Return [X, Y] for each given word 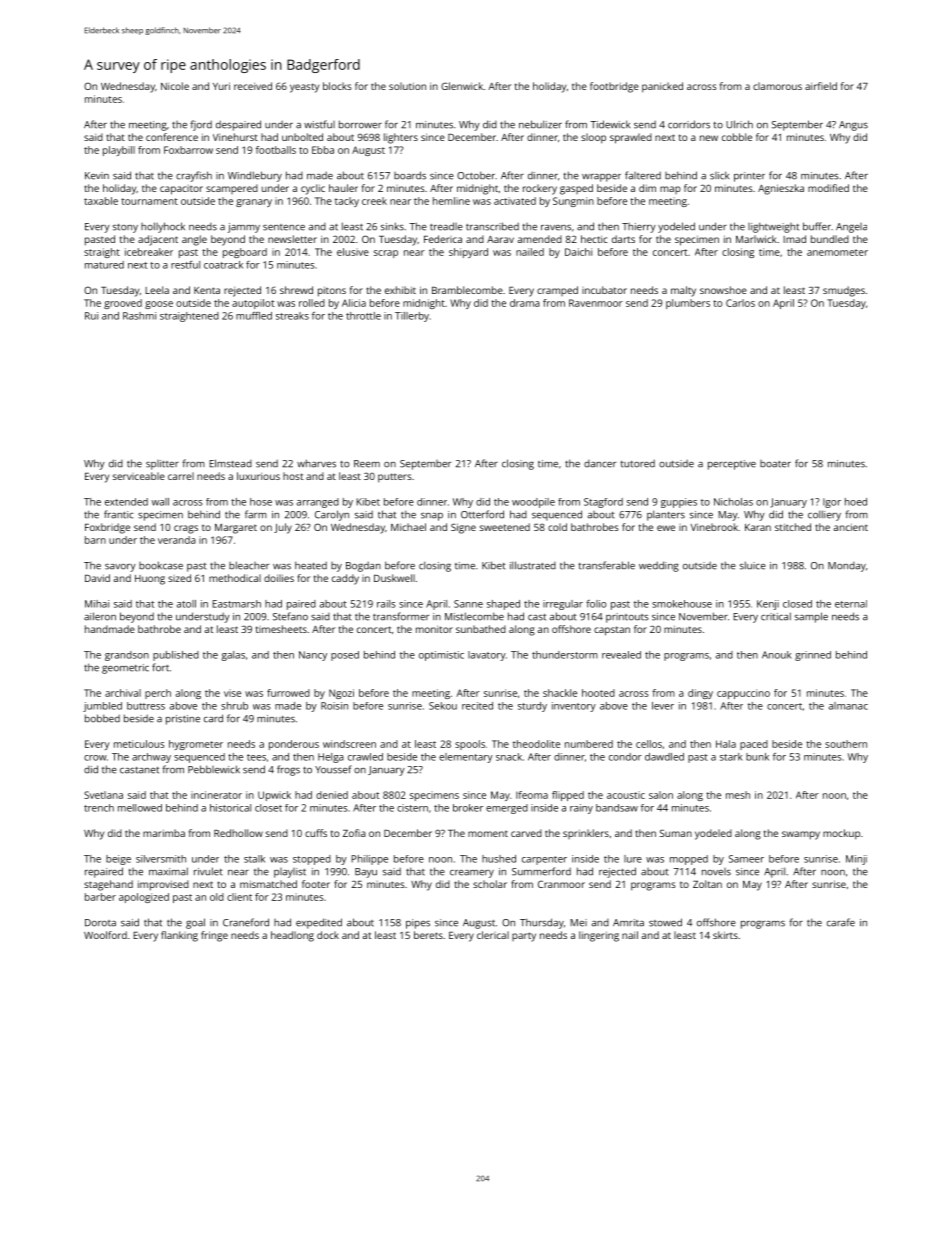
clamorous [777, 86]
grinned [813, 656]
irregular [563, 605]
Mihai [97, 604]
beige [118, 860]
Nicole [175, 86]
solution [407, 86]
